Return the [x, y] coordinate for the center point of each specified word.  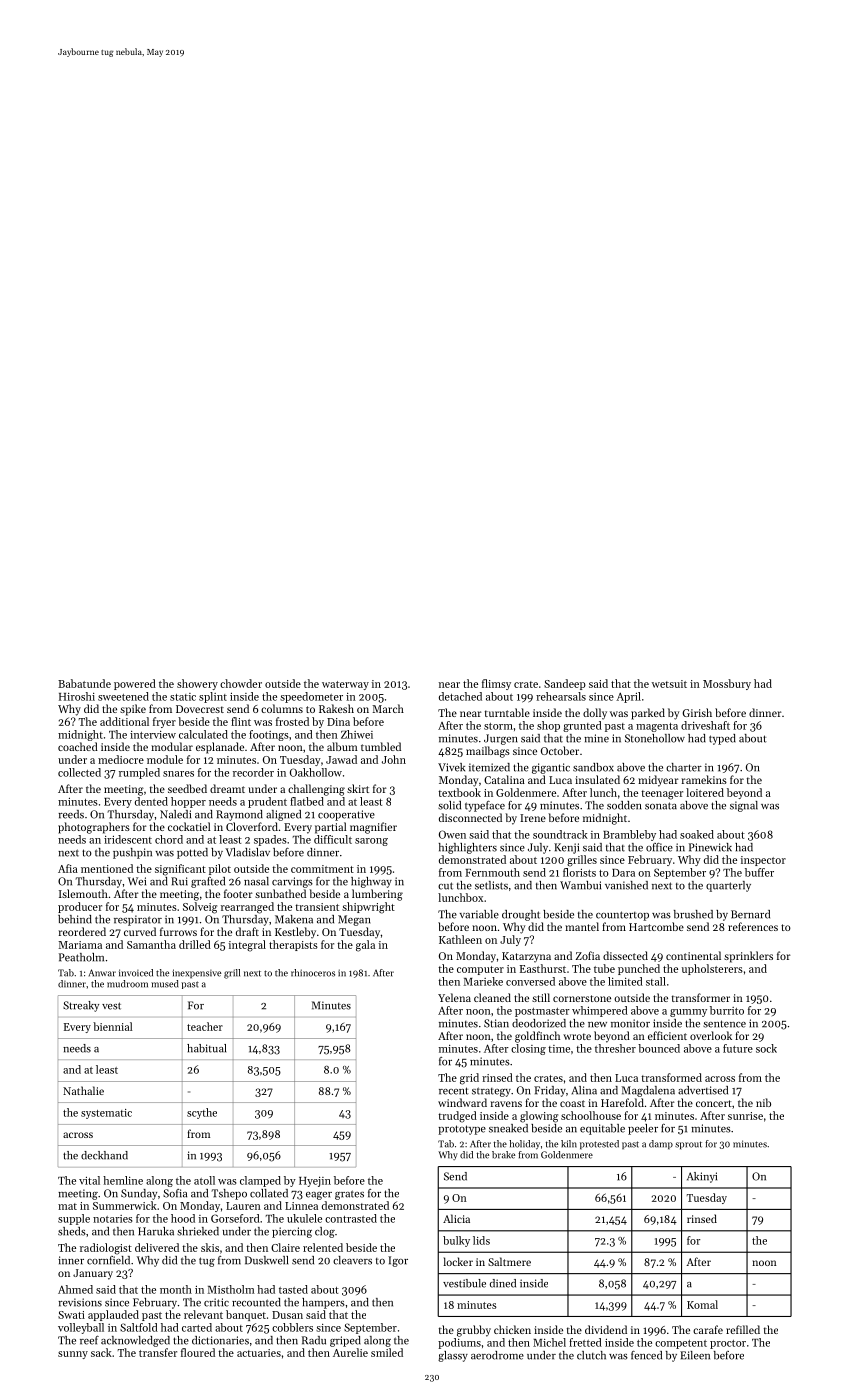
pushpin [132, 853]
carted [197, 1327]
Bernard [750, 914]
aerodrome [497, 1355]
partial [330, 828]
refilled [743, 1329]
